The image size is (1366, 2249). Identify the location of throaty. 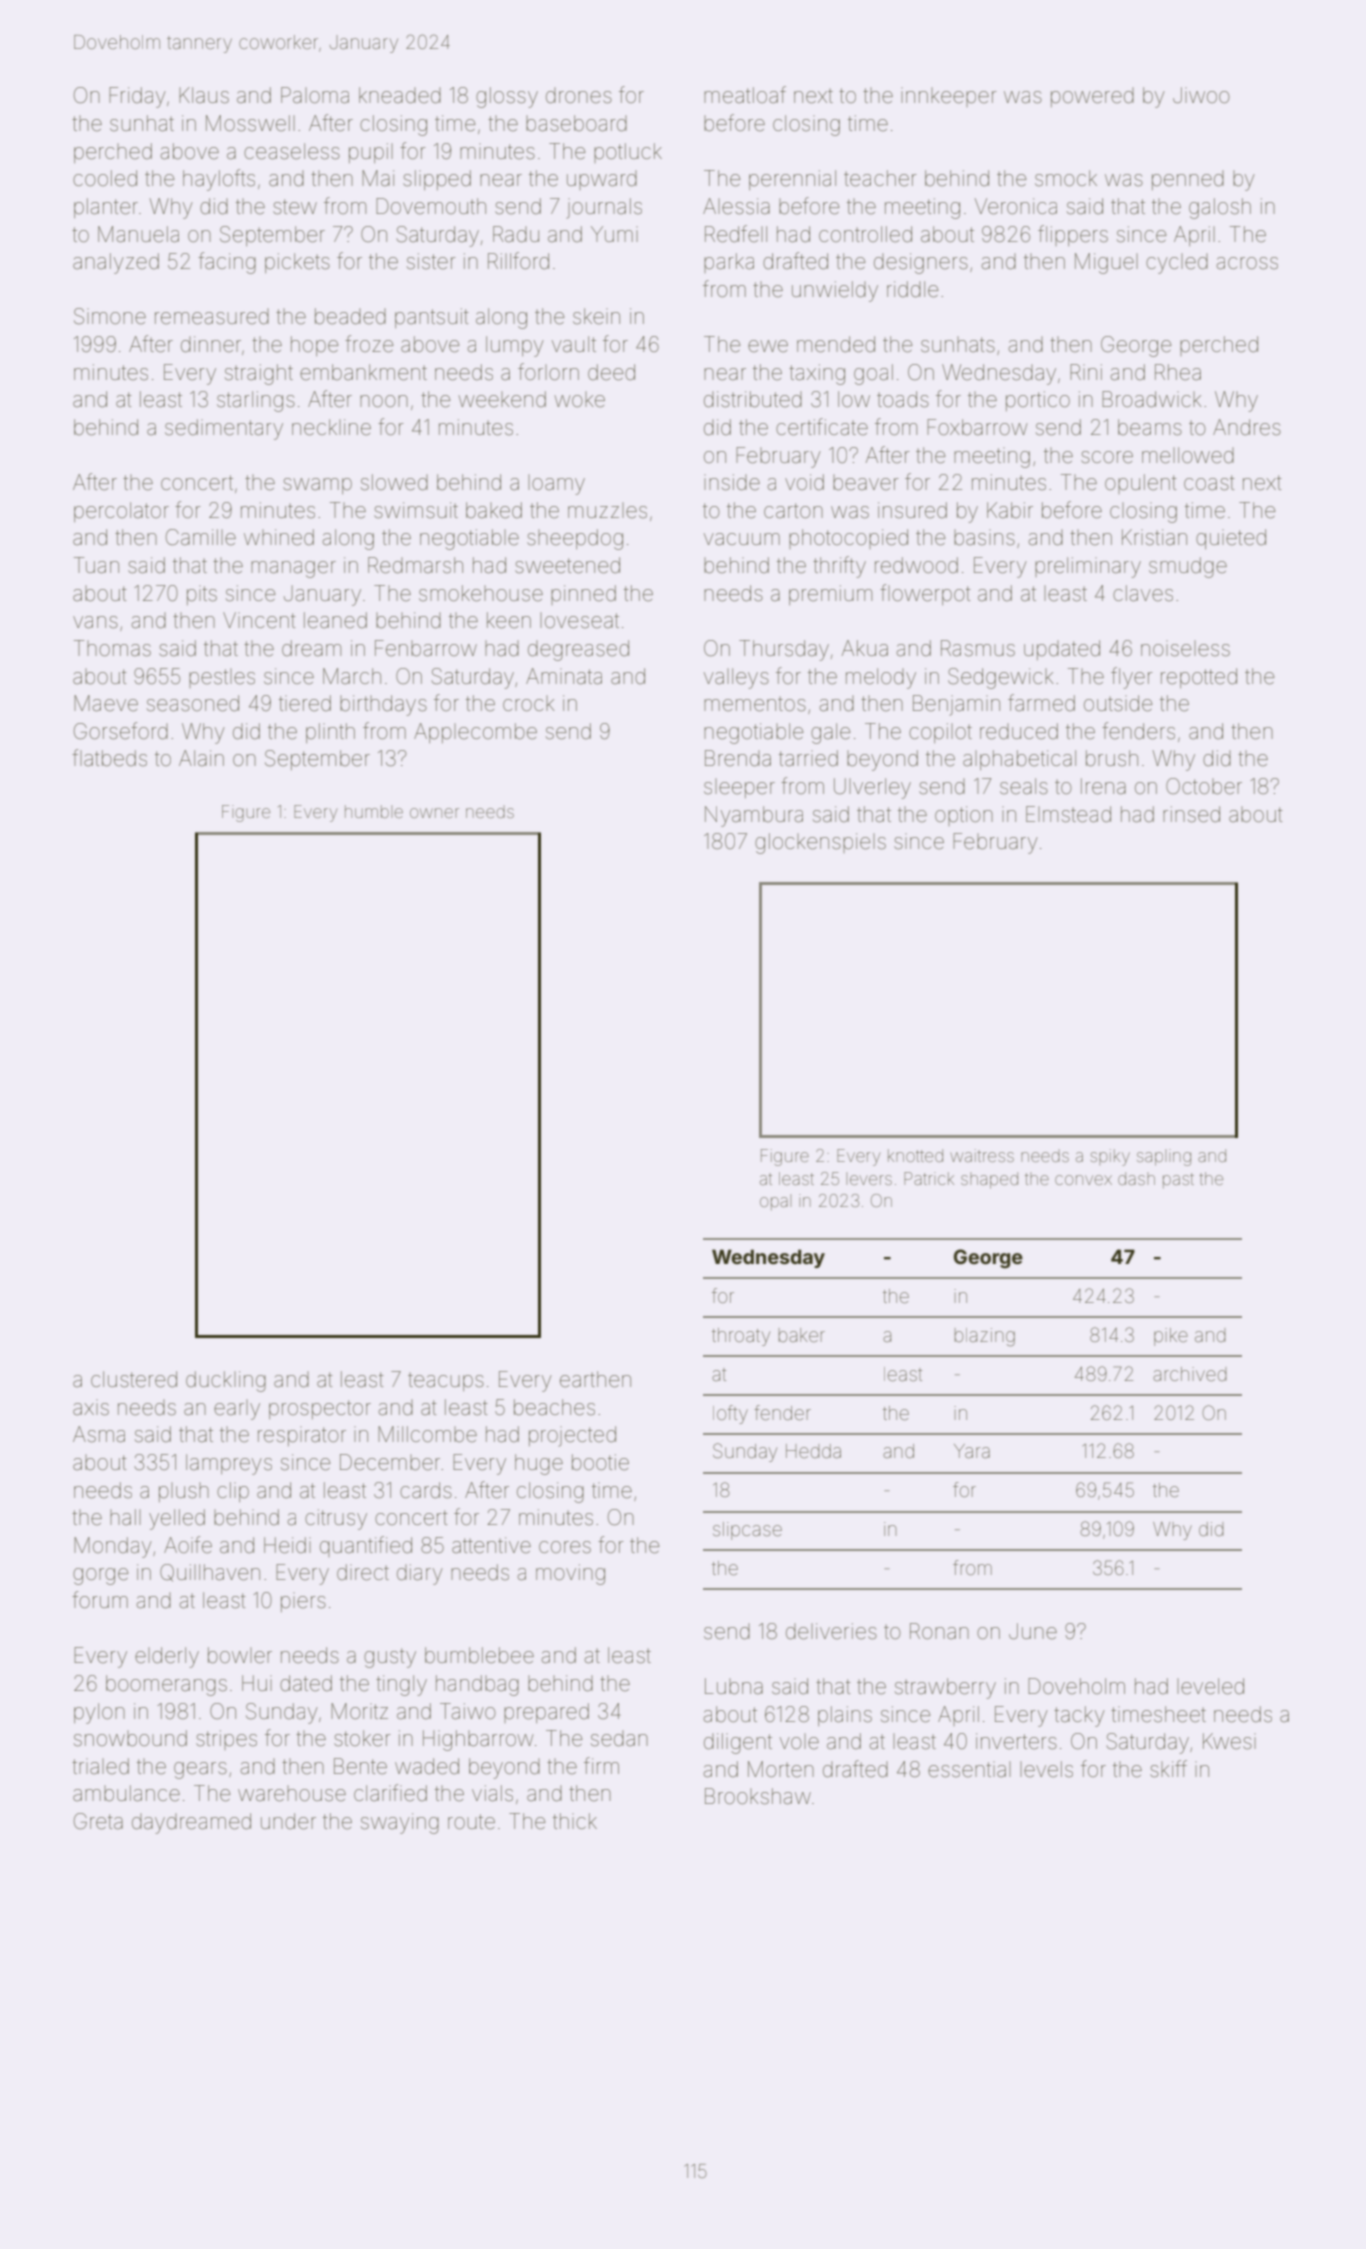
(741, 1337).
